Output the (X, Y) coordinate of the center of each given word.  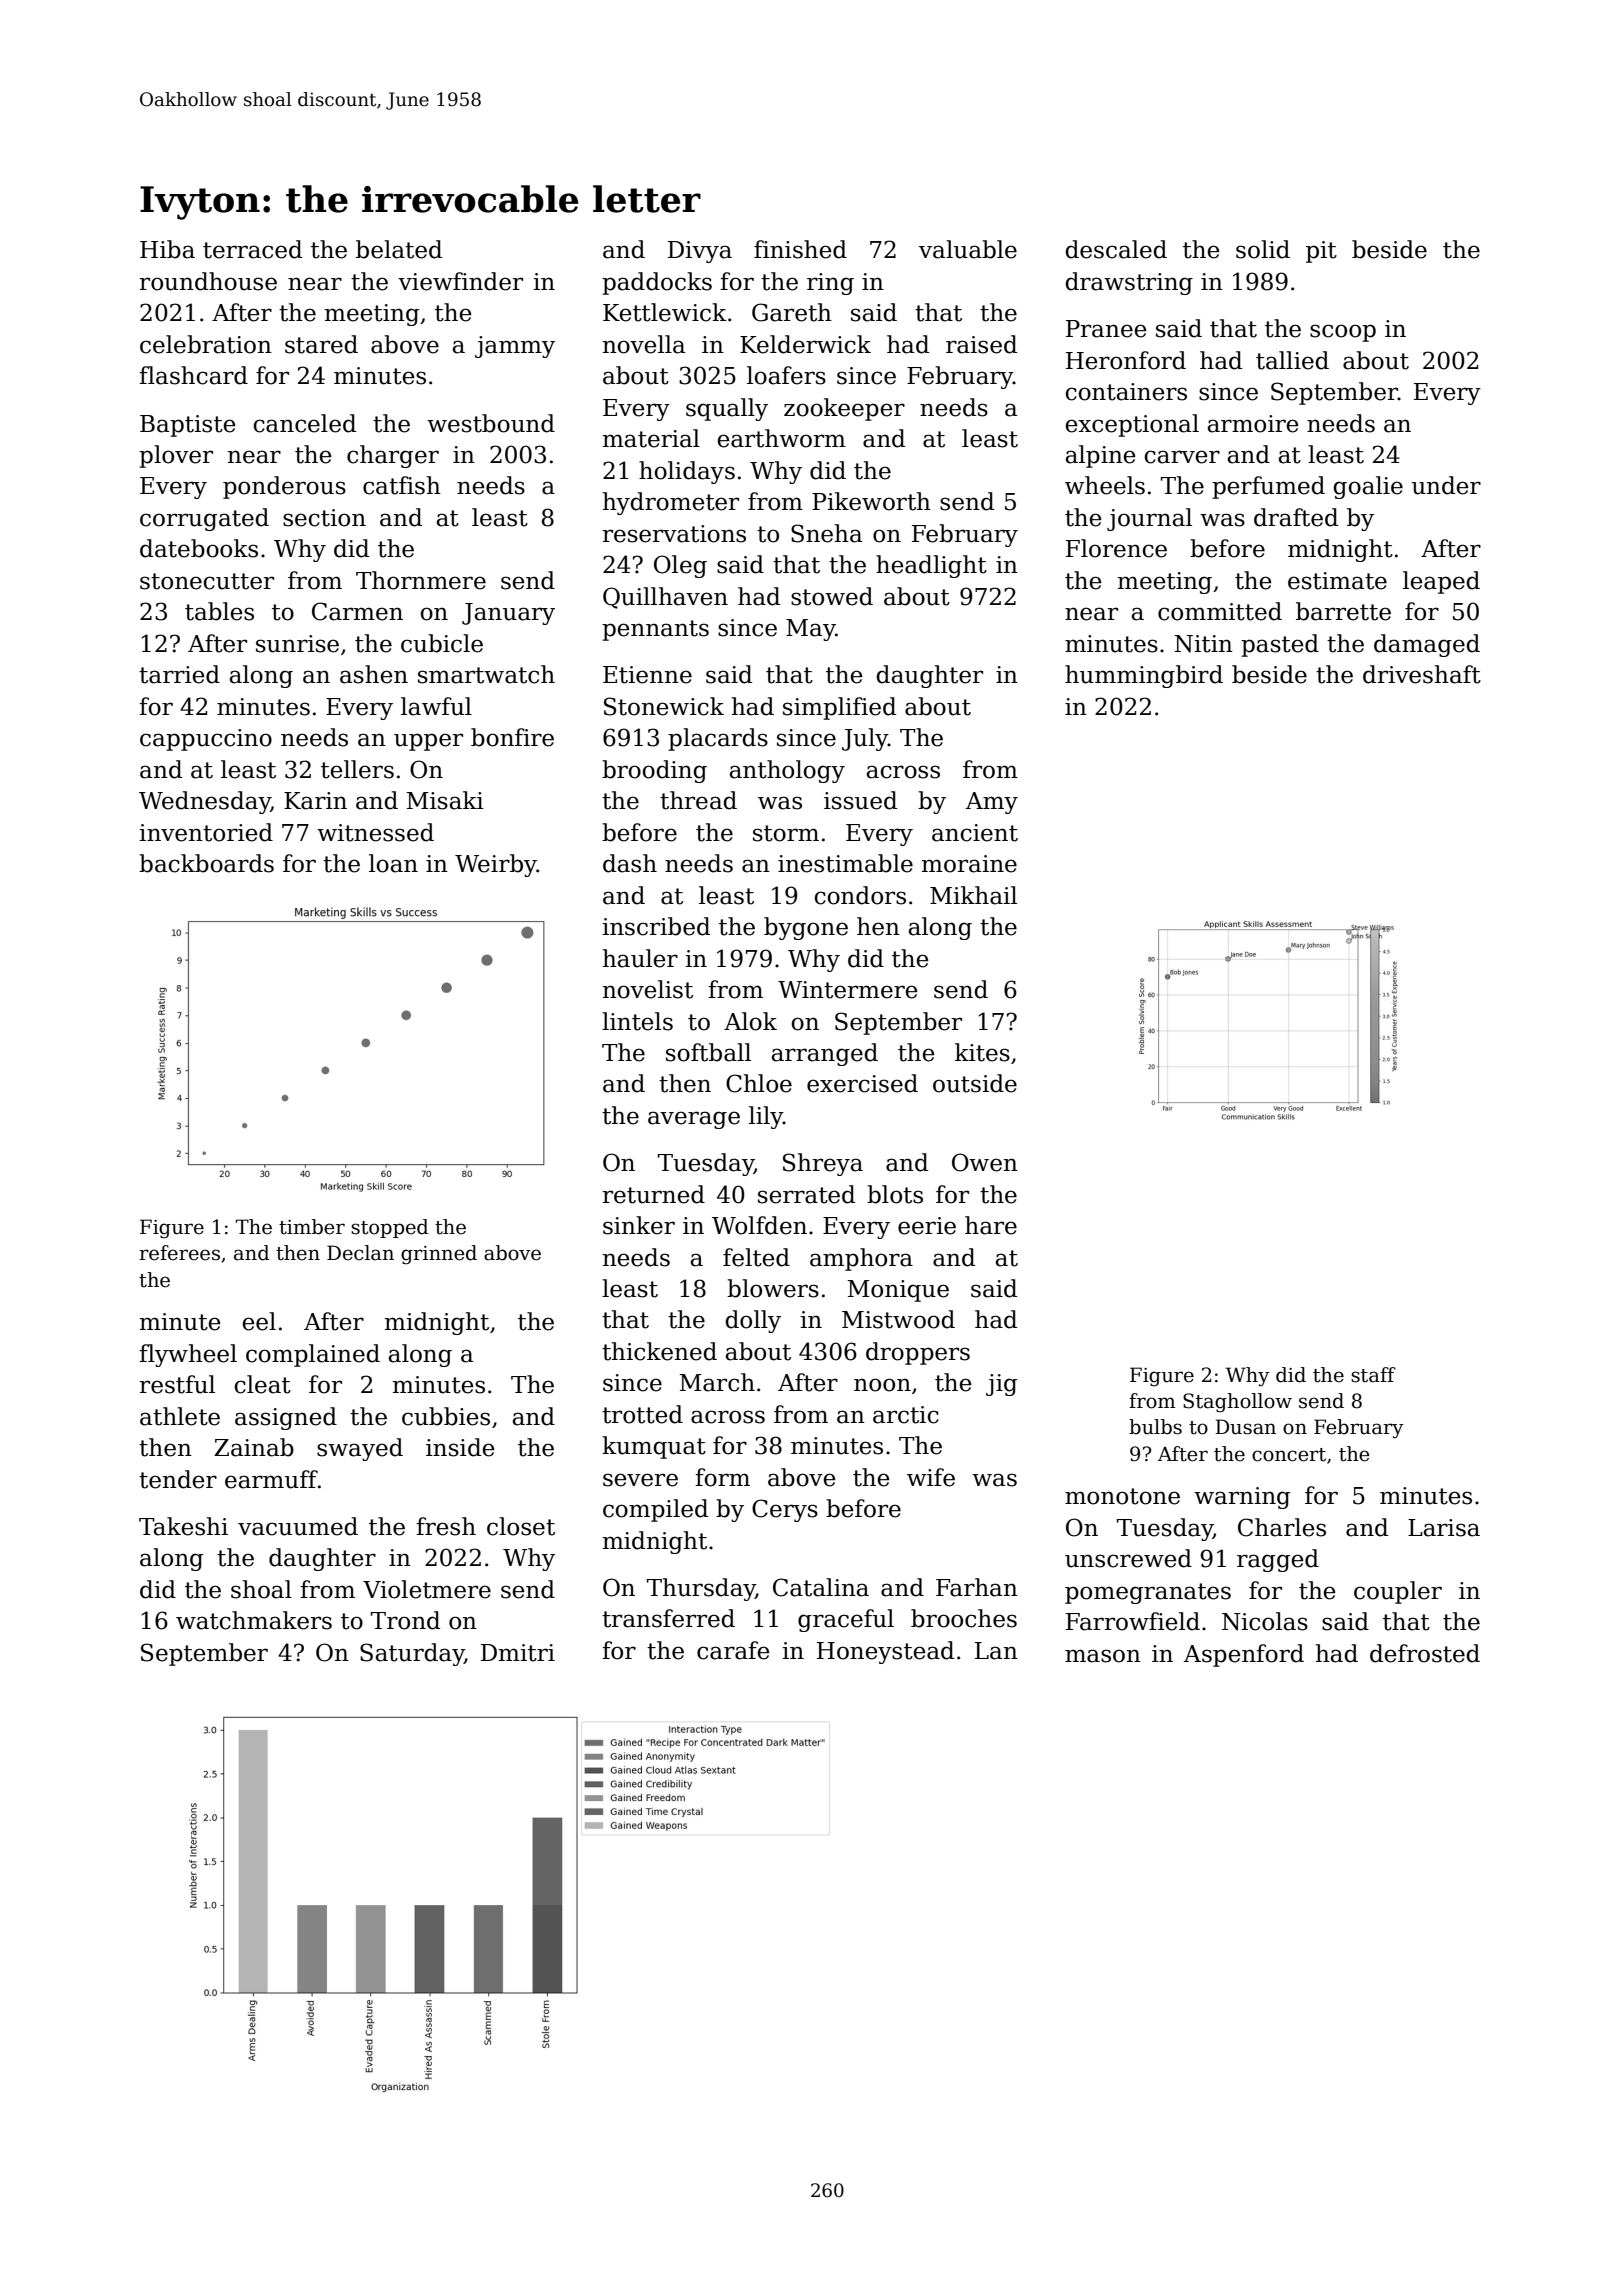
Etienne (647, 675)
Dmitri (518, 1653)
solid (1263, 249)
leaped (1441, 582)
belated (399, 249)
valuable (968, 249)
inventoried (206, 832)
